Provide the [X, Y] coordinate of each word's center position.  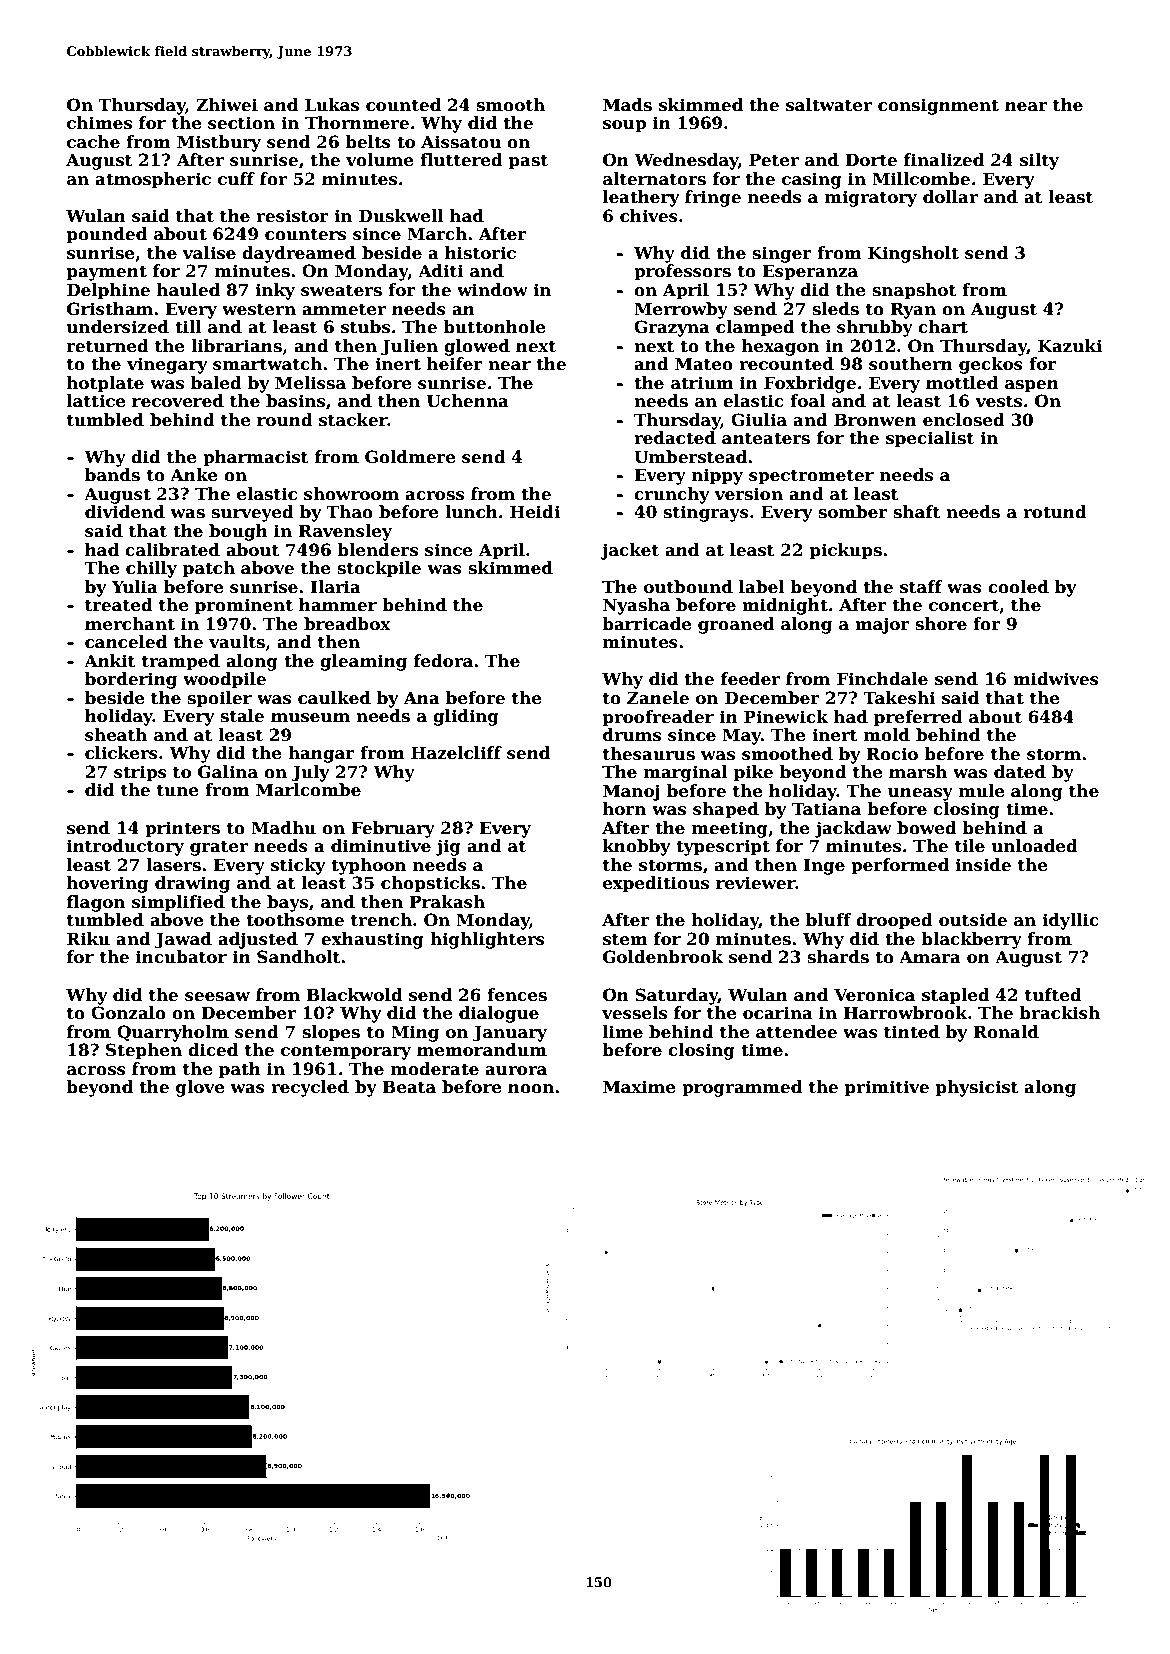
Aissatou [461, 142]
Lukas [332, 105]
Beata [409, 1087]
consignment [938, 106]
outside [973, 920]
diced [213, 1050]
